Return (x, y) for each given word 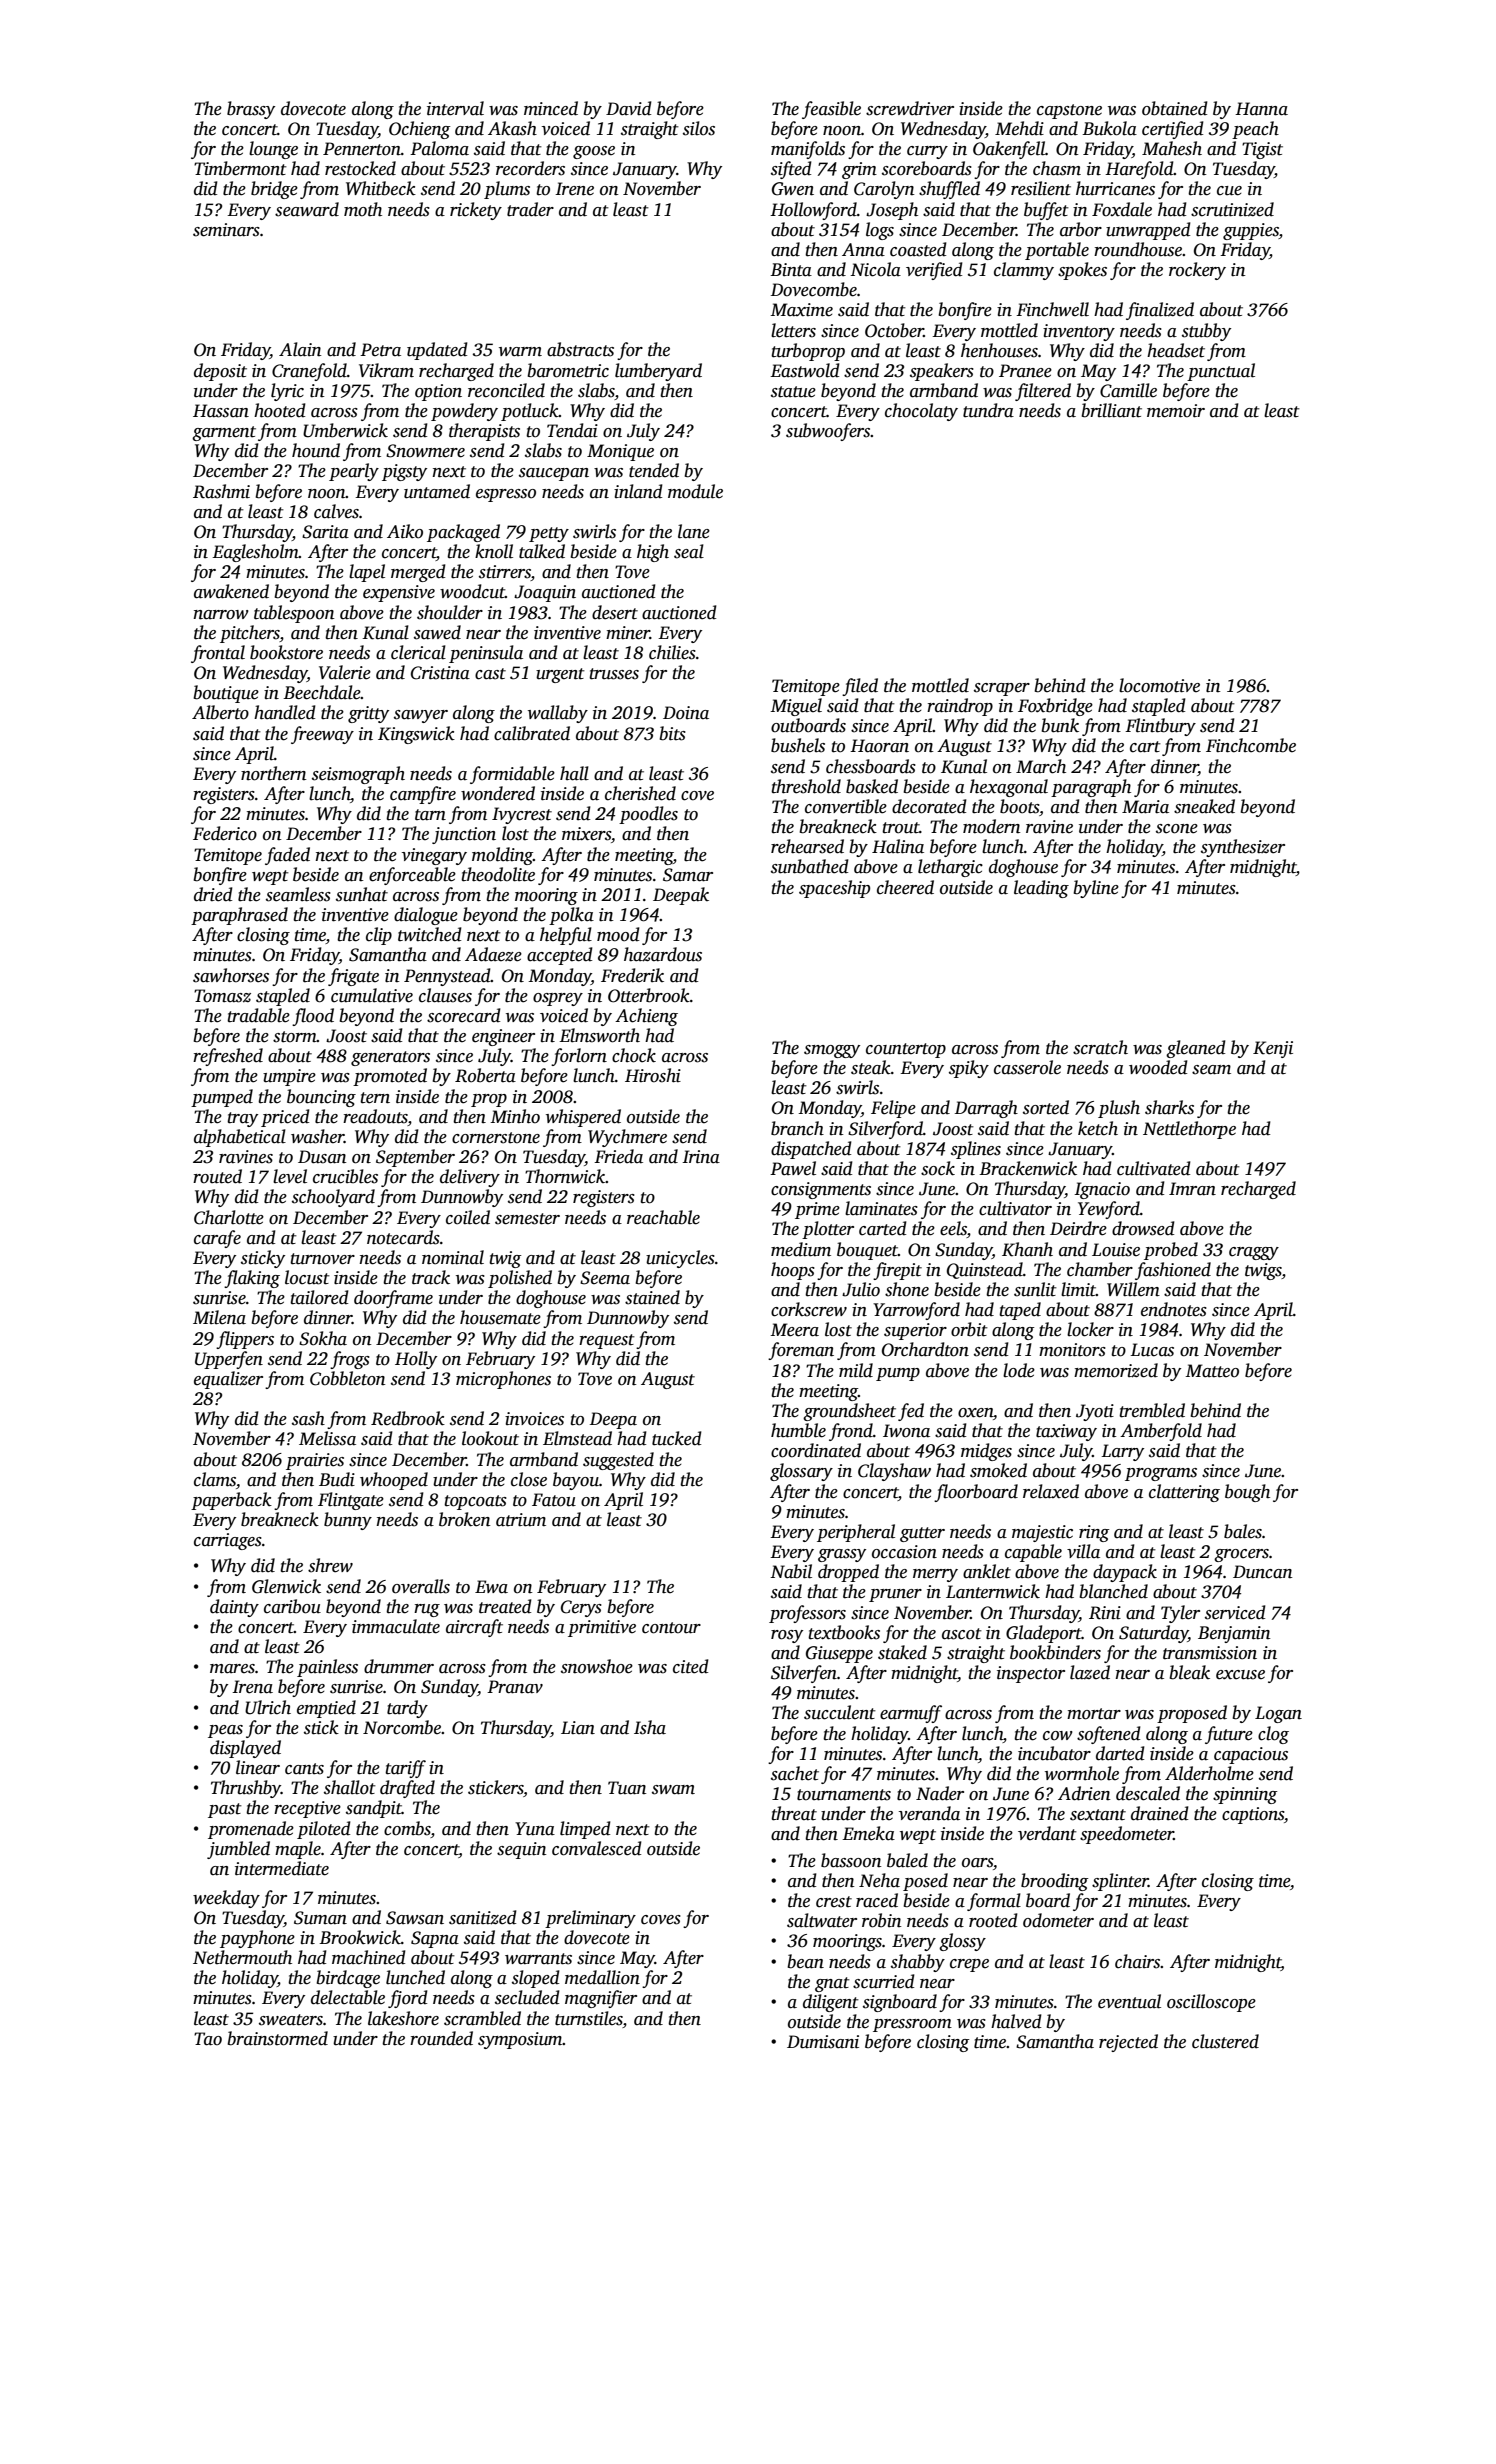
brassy (251, 110)
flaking (252, 1279)
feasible (831, 110)
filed (860, 687)
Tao (208, 2039)
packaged (463, 533)
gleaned (1196, 1049)
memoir (1176, 411)
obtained (1175, 108)
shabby (918, 1963)
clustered (1225, 2041)
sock (938, 1168)
